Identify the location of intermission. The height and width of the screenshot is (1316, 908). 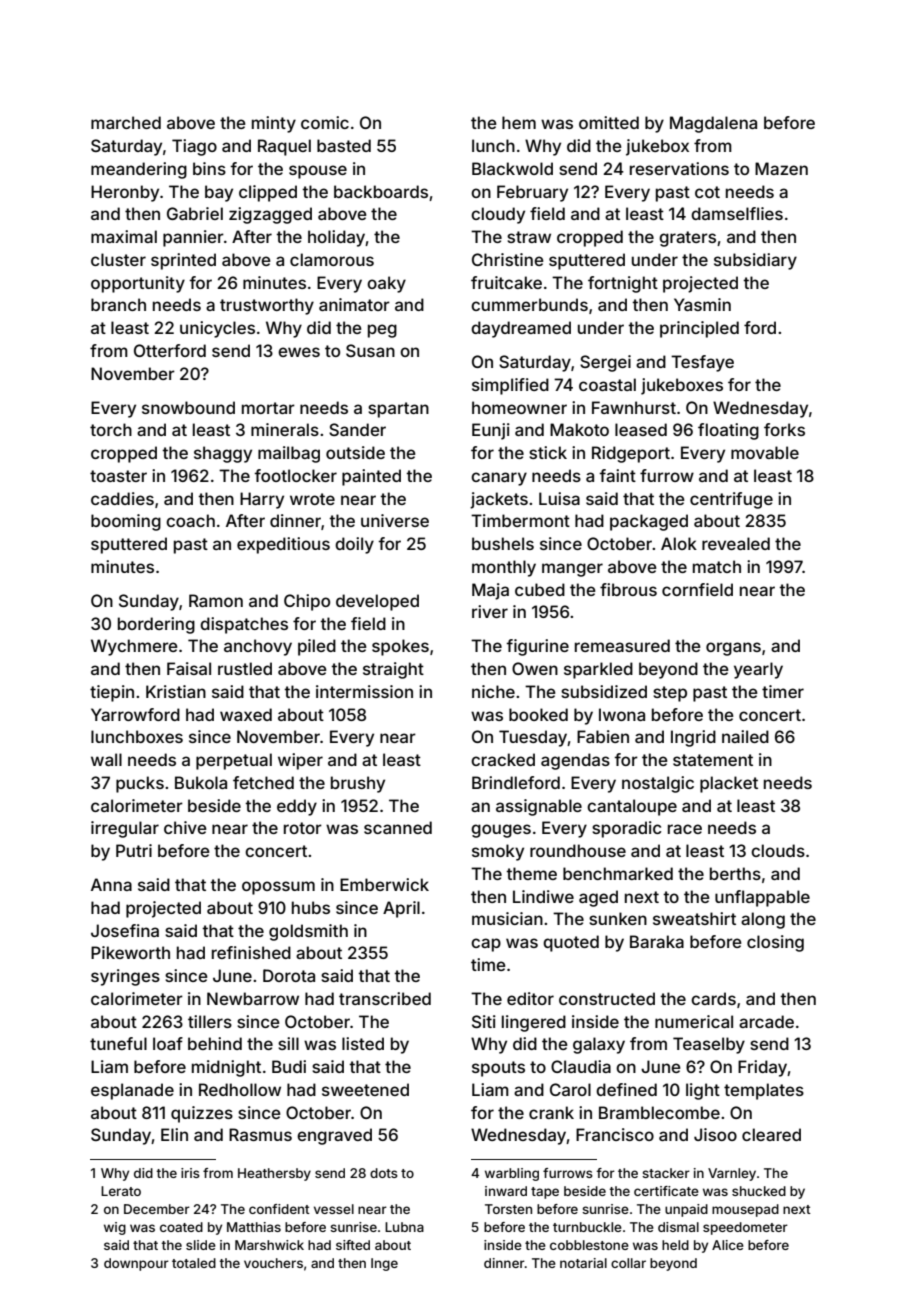
(364, 691).
